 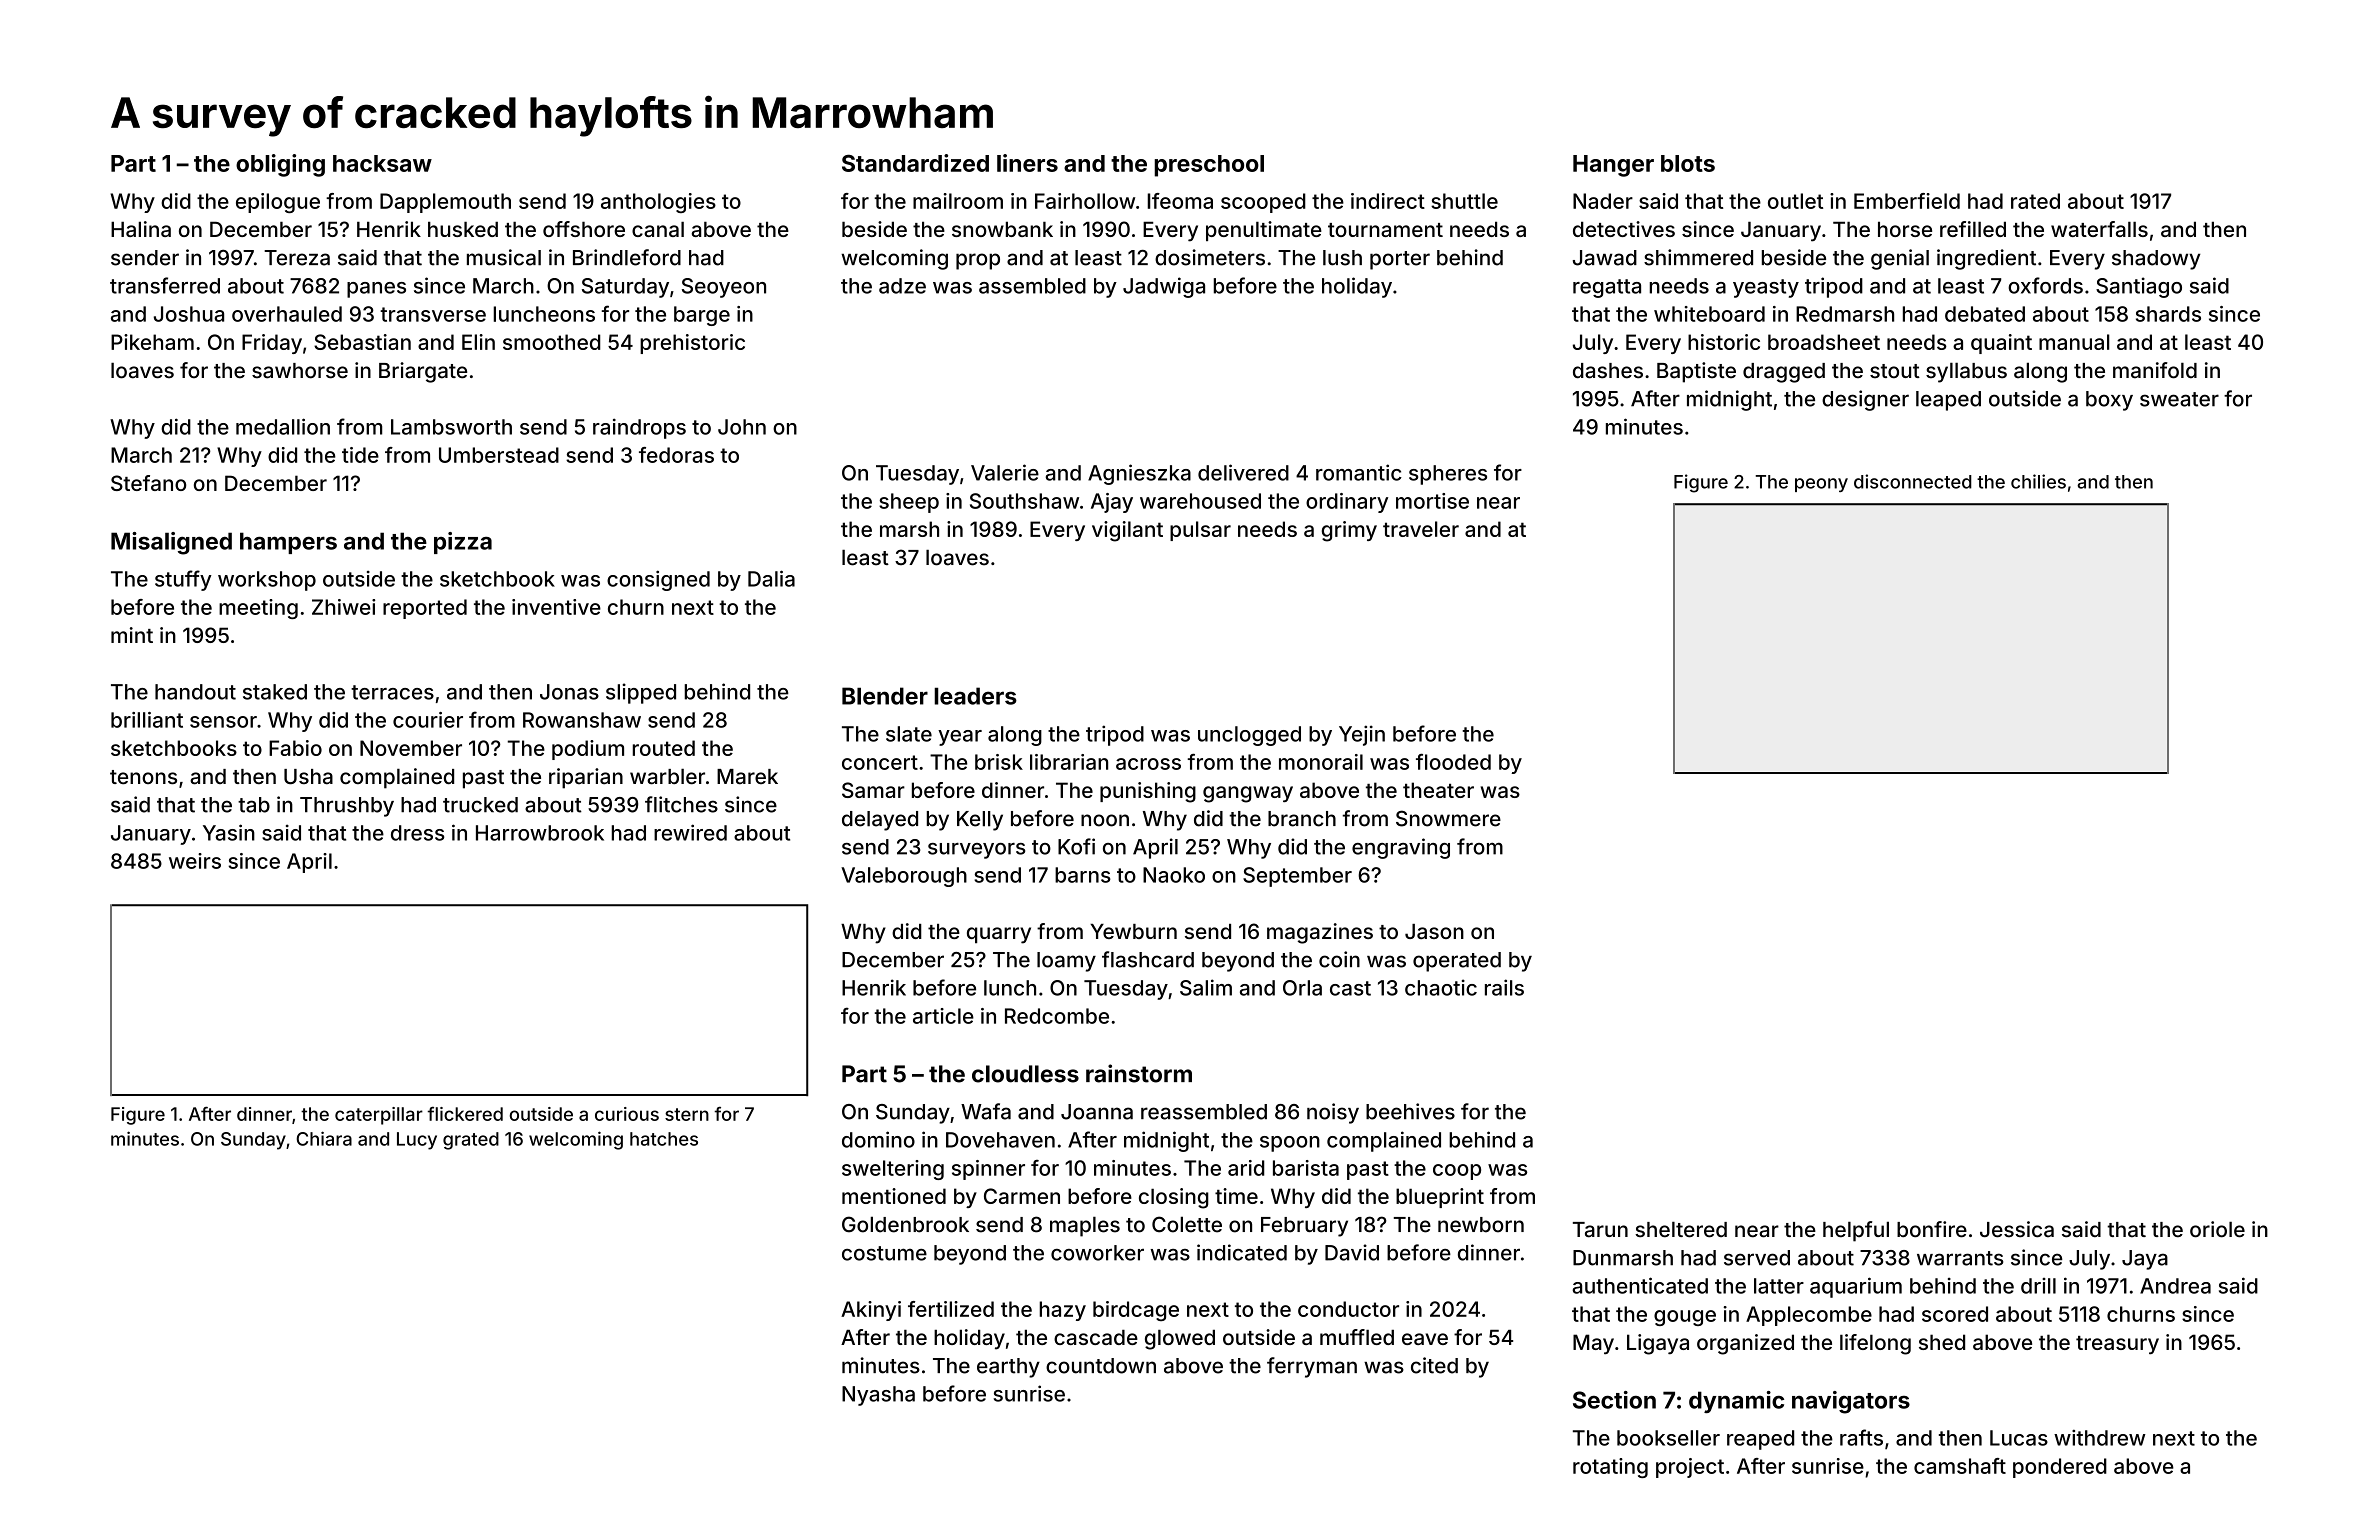 What do you see at coordinates (1605, 258) in the screenshot?
I see `Jawad` at bounding box center [1605, 258].
